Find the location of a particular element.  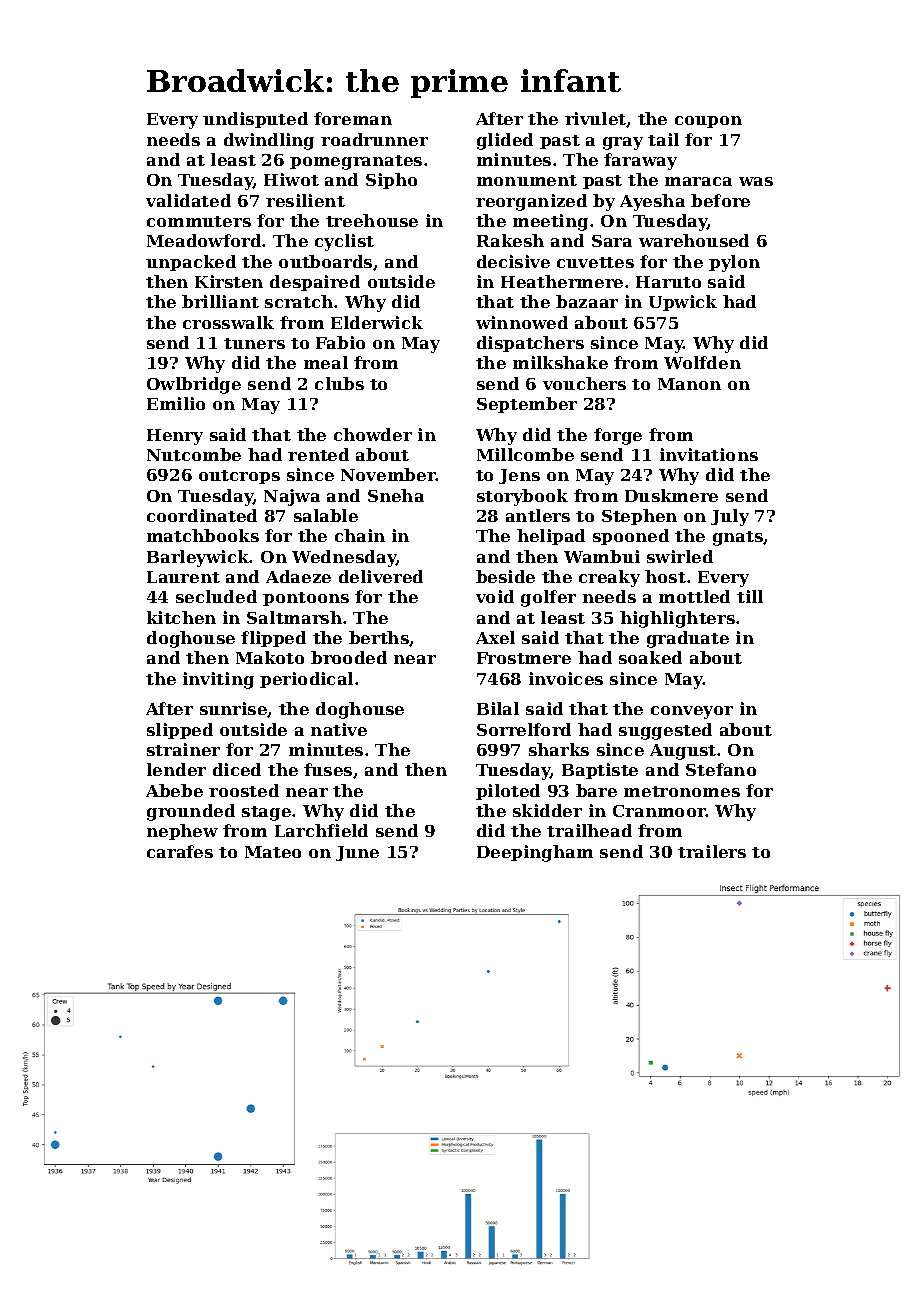

Mateo is located at coordinates (273, 852).
